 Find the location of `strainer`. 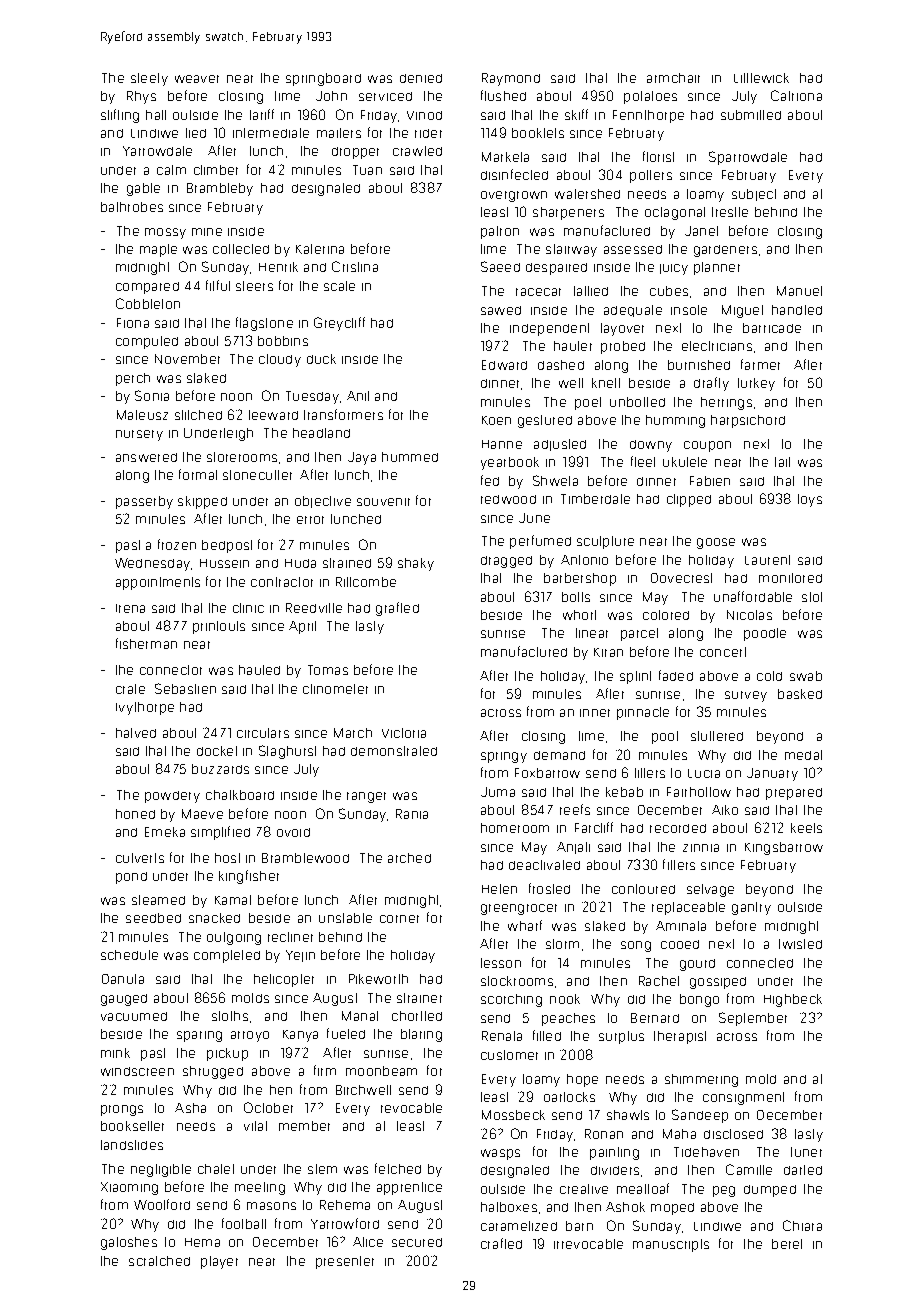

strainer is located at coordinates (419, 998).
